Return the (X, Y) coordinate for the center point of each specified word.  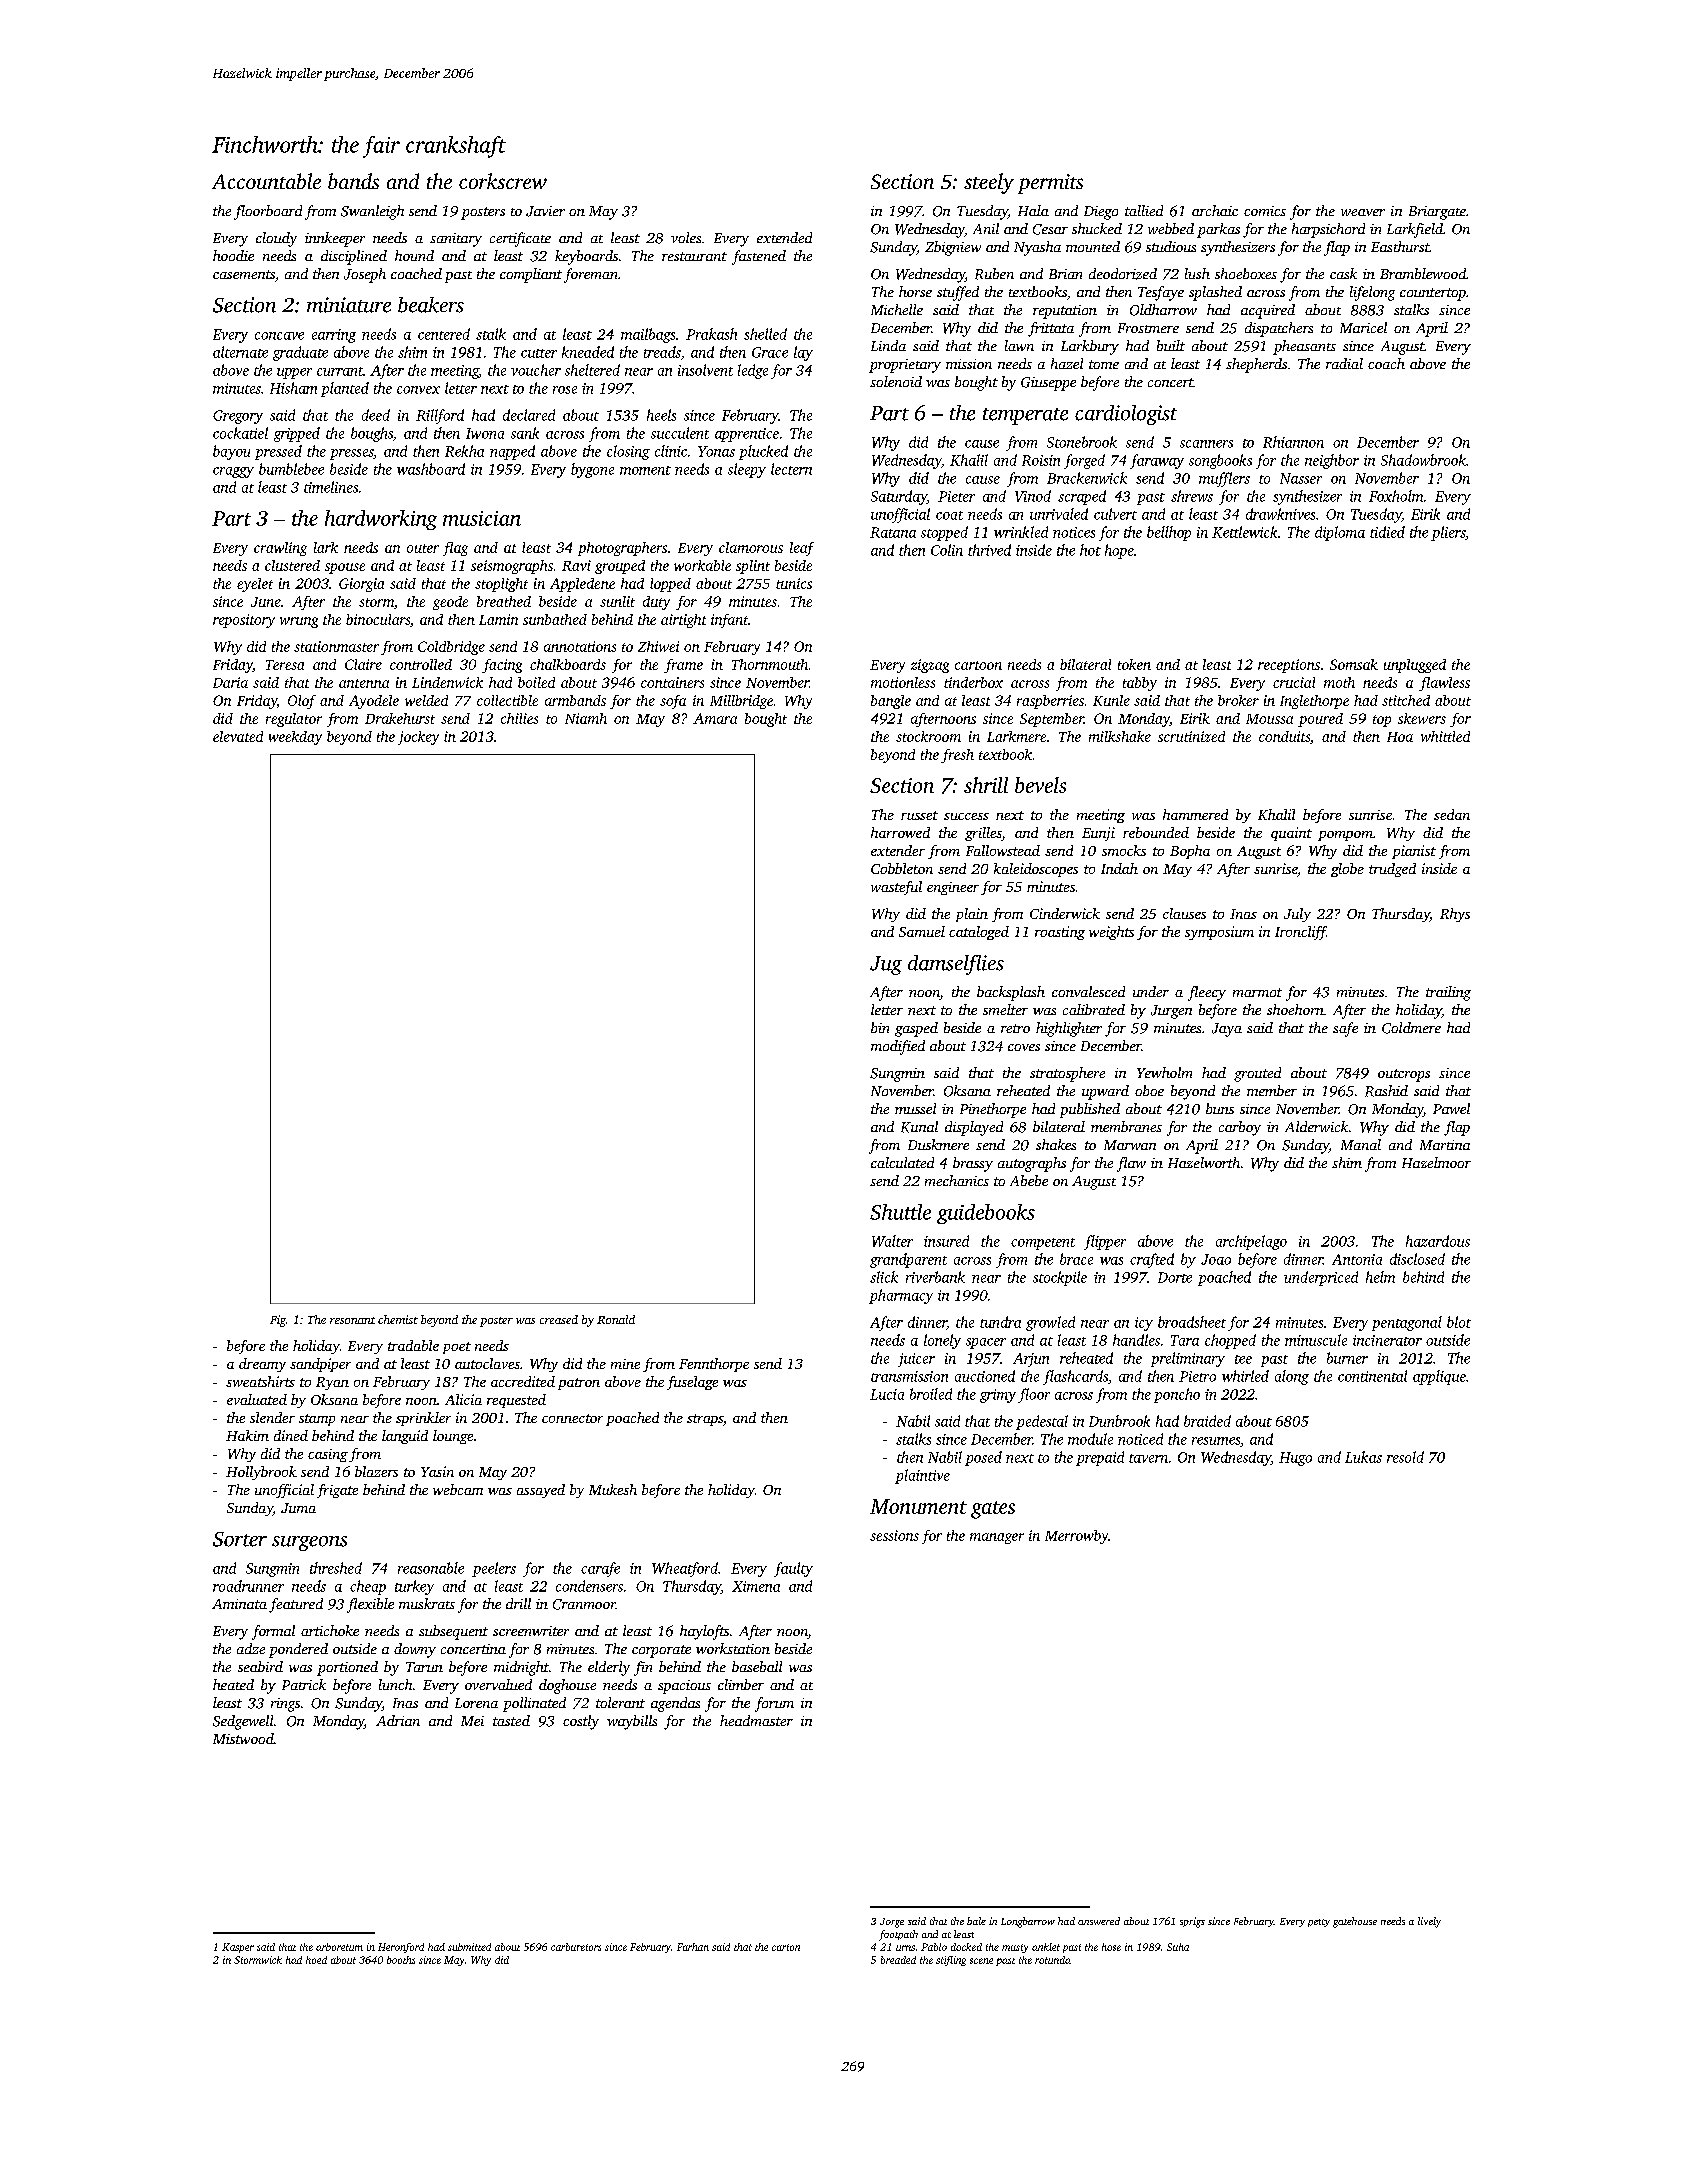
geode (450, 603)
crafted (1152, 1260)
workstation (733, 1648)
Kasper (238, 1948)
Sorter (240, 1539)
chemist (398, 1319)
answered (1099, 1921)
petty (1319, 1923)
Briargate (1437, 213)
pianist (1414, 852)
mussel (915, 1108)
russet (919, 815)
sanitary (456, 240)
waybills (632, 1722)
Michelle (897, 309)
